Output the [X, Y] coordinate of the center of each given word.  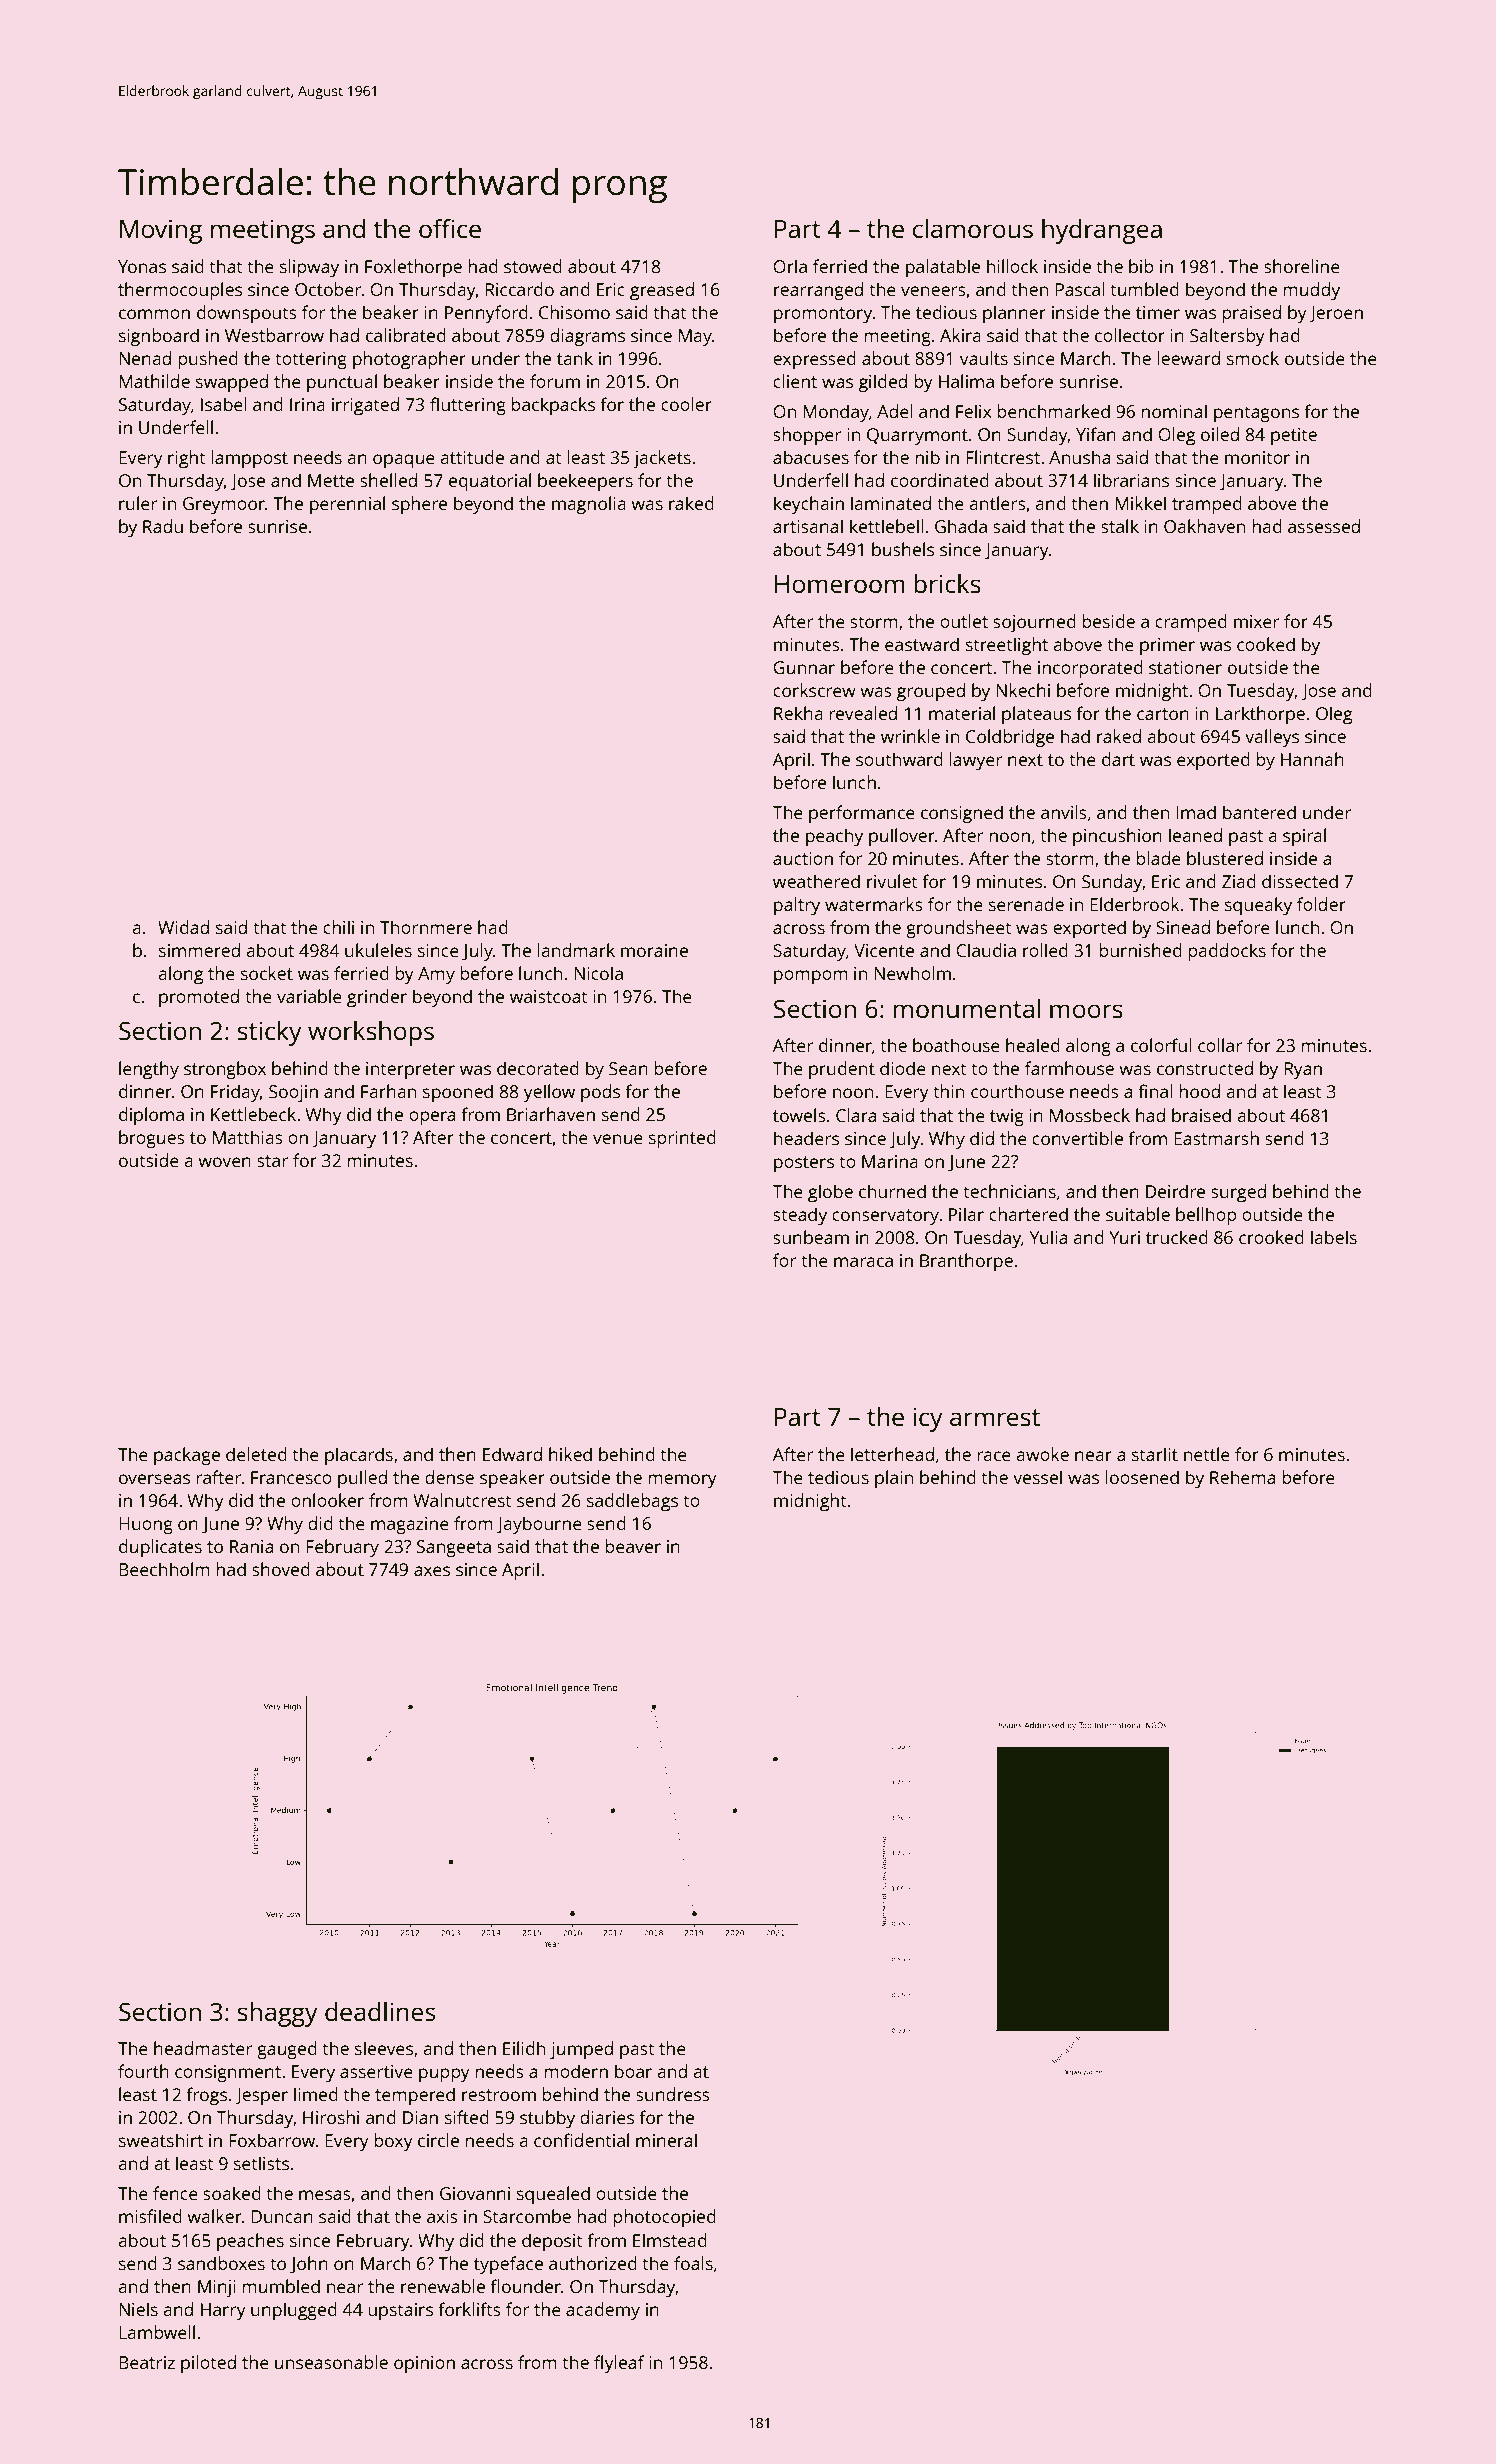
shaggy [278, 2014]
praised [1251, 314]
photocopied [664, 2218]
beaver [633, 1546]
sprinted [682, 1139]
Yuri [1124, 1237]
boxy [393, 2142]
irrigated [365, 406]
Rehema [1242, 1477]
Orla [790, 266]
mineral [666, 2140]
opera [432, 1118]
